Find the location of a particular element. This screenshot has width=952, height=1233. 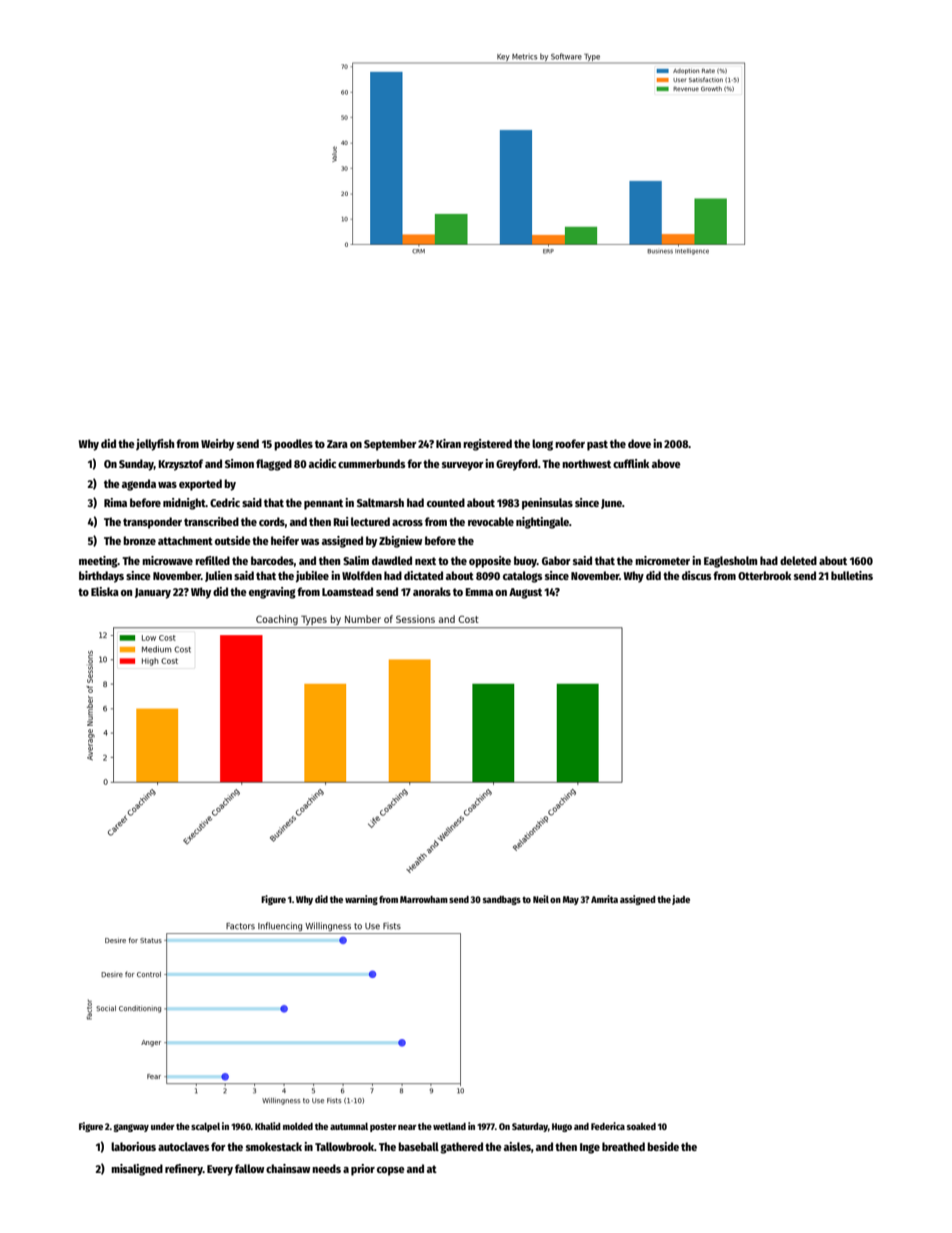

dove is located at coordinates (639, 443).
